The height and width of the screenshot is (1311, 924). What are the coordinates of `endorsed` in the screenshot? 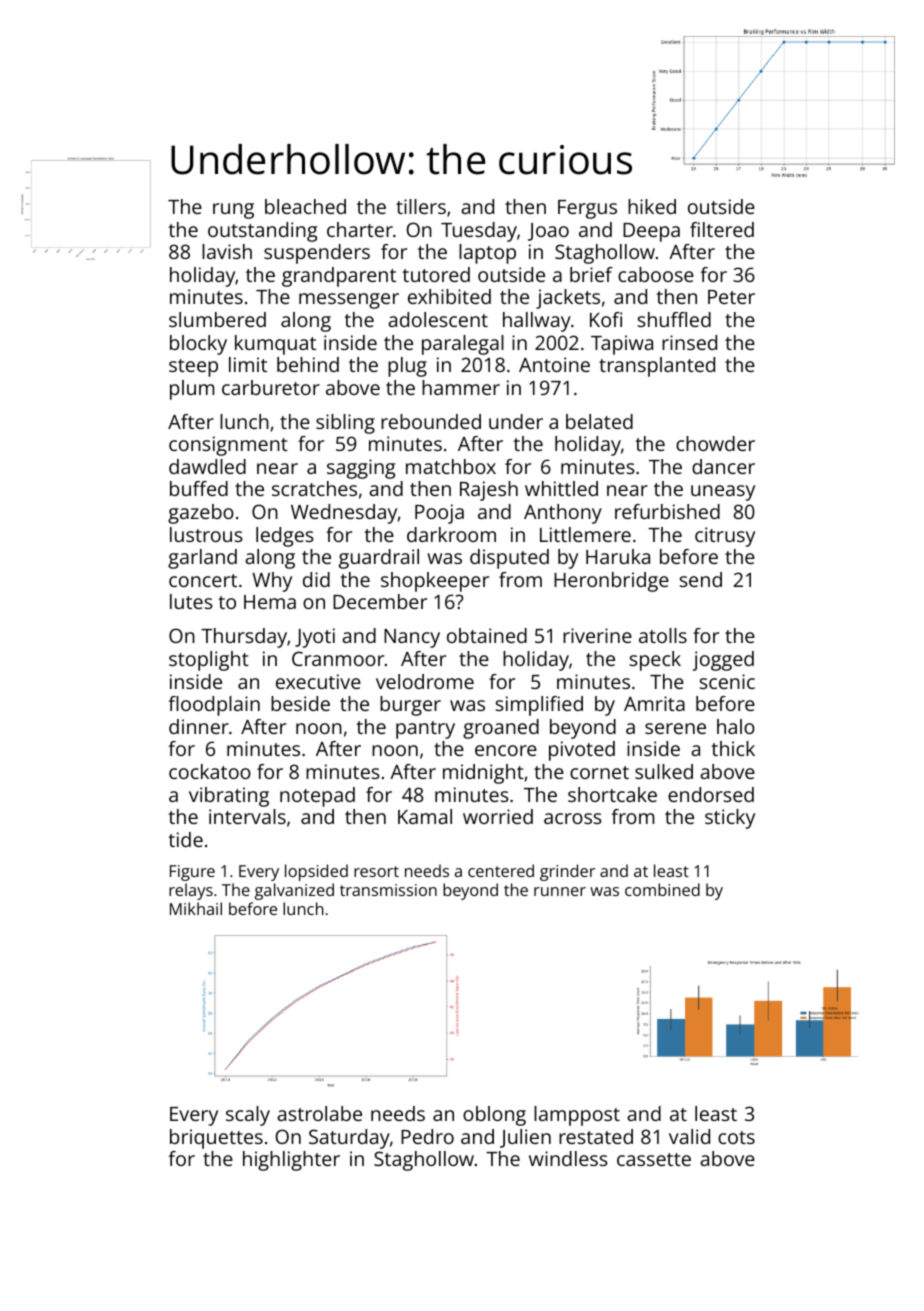 It's located at (711, 794).
